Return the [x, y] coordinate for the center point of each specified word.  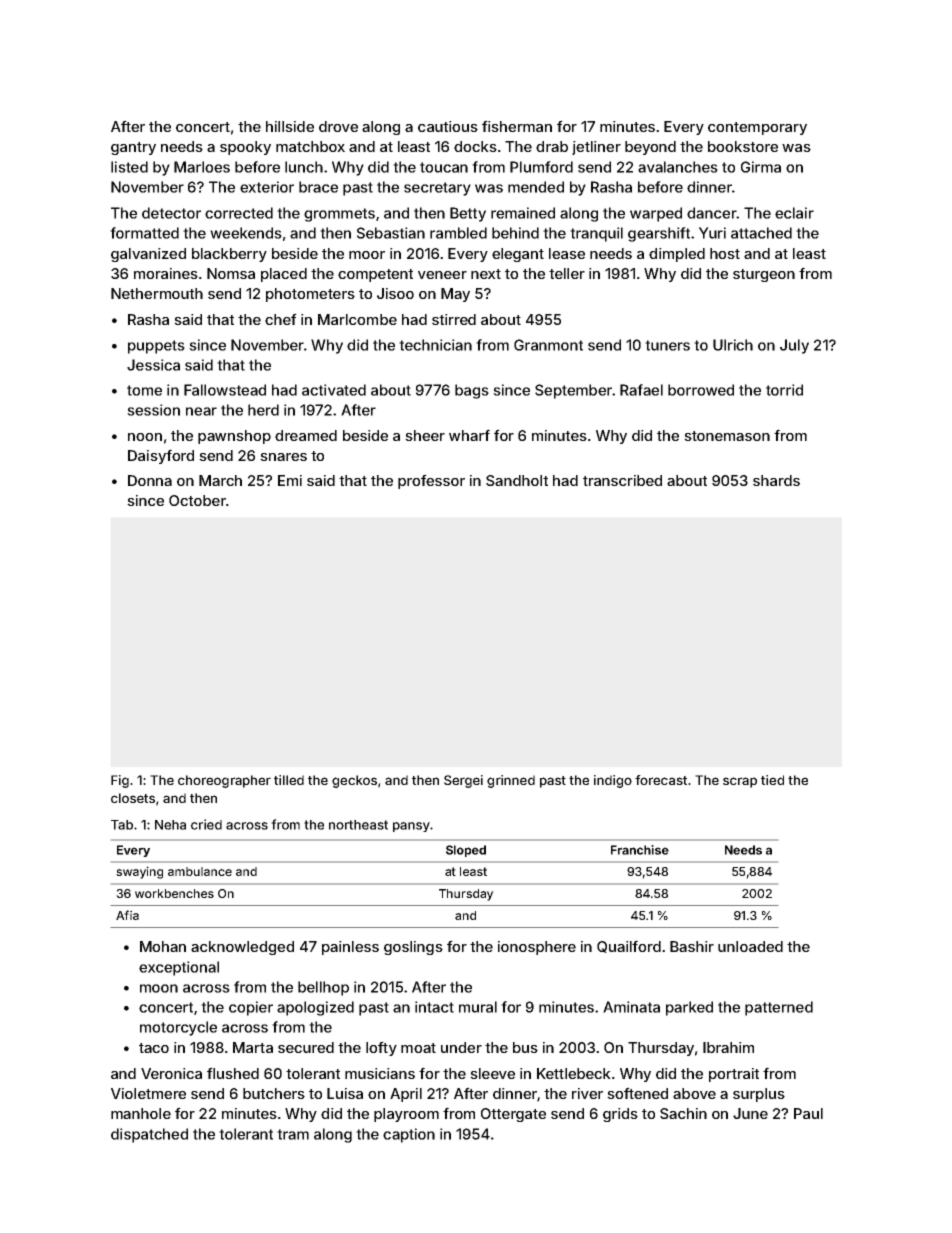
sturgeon [764, 275]
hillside [290, 126]
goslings [413, 948]
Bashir [692, 946]
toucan [444, 167]
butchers [274, 1093]
